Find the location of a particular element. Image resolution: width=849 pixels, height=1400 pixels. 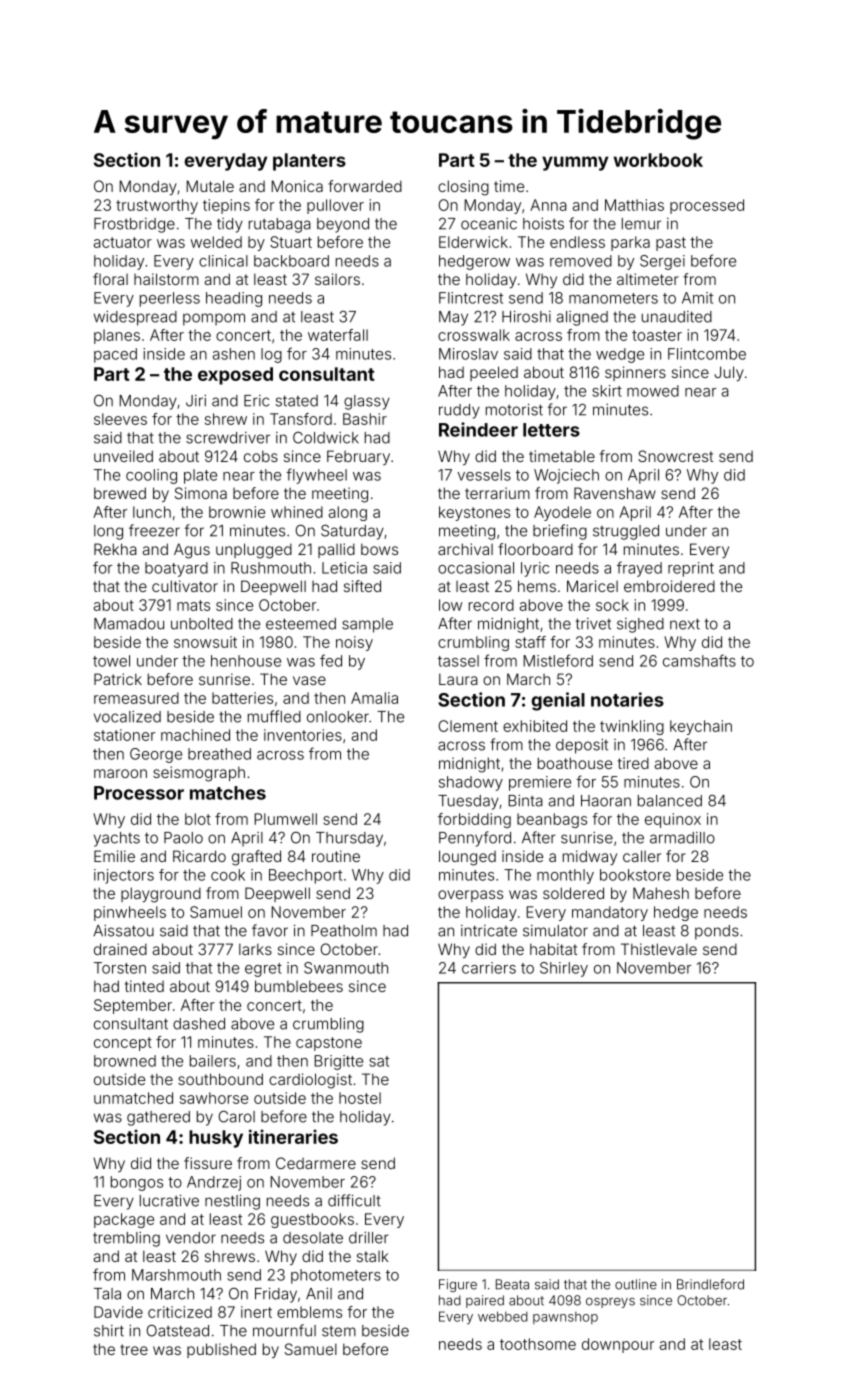

Mistleford is located at coordinates (558, 660).
